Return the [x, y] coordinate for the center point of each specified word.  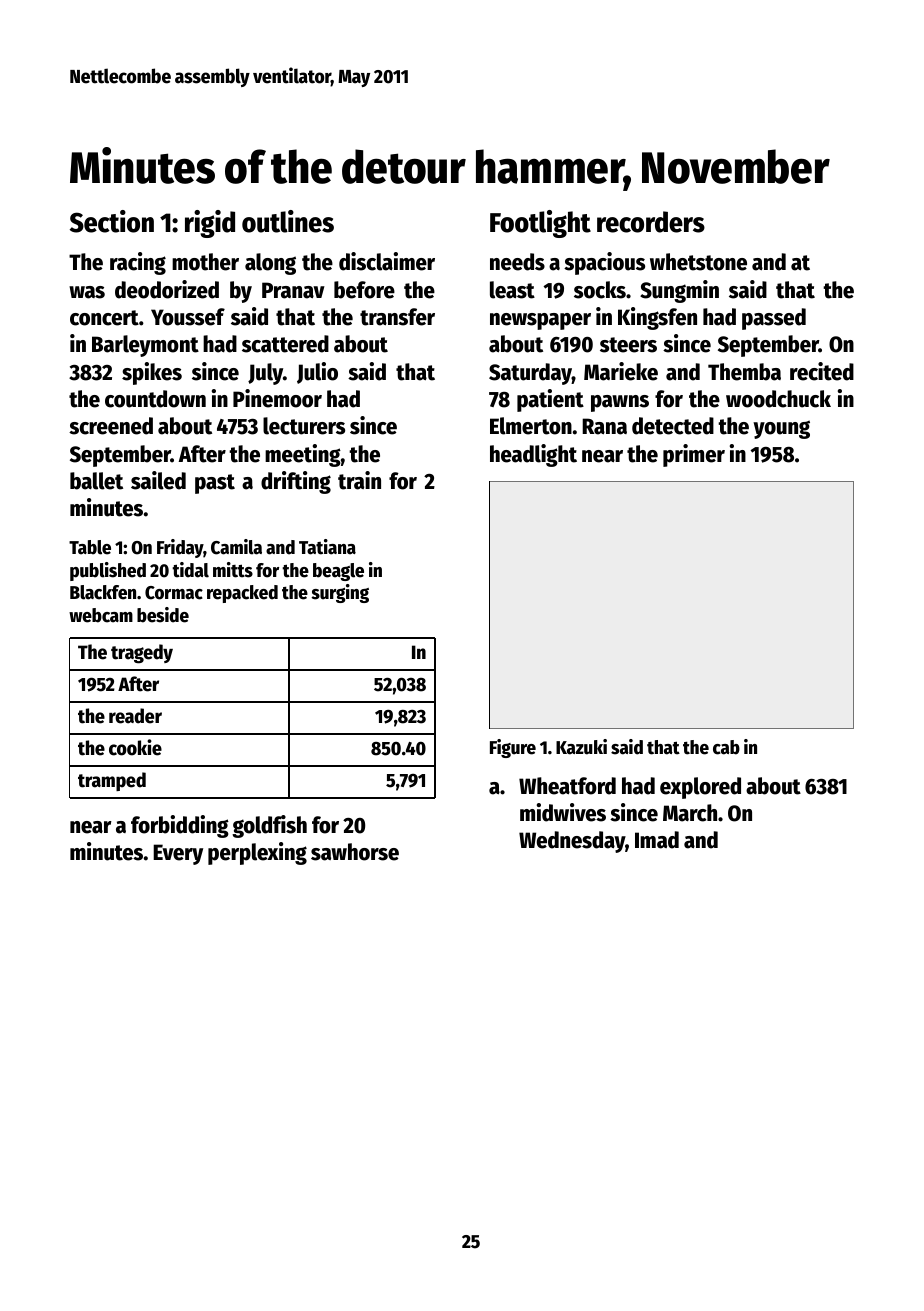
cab [726, 747]
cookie [135, 747]
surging [340, 593]
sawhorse [355, 852]
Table [90, 547]
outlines [288, 221]
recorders [651, 222]
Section [112, 221]
